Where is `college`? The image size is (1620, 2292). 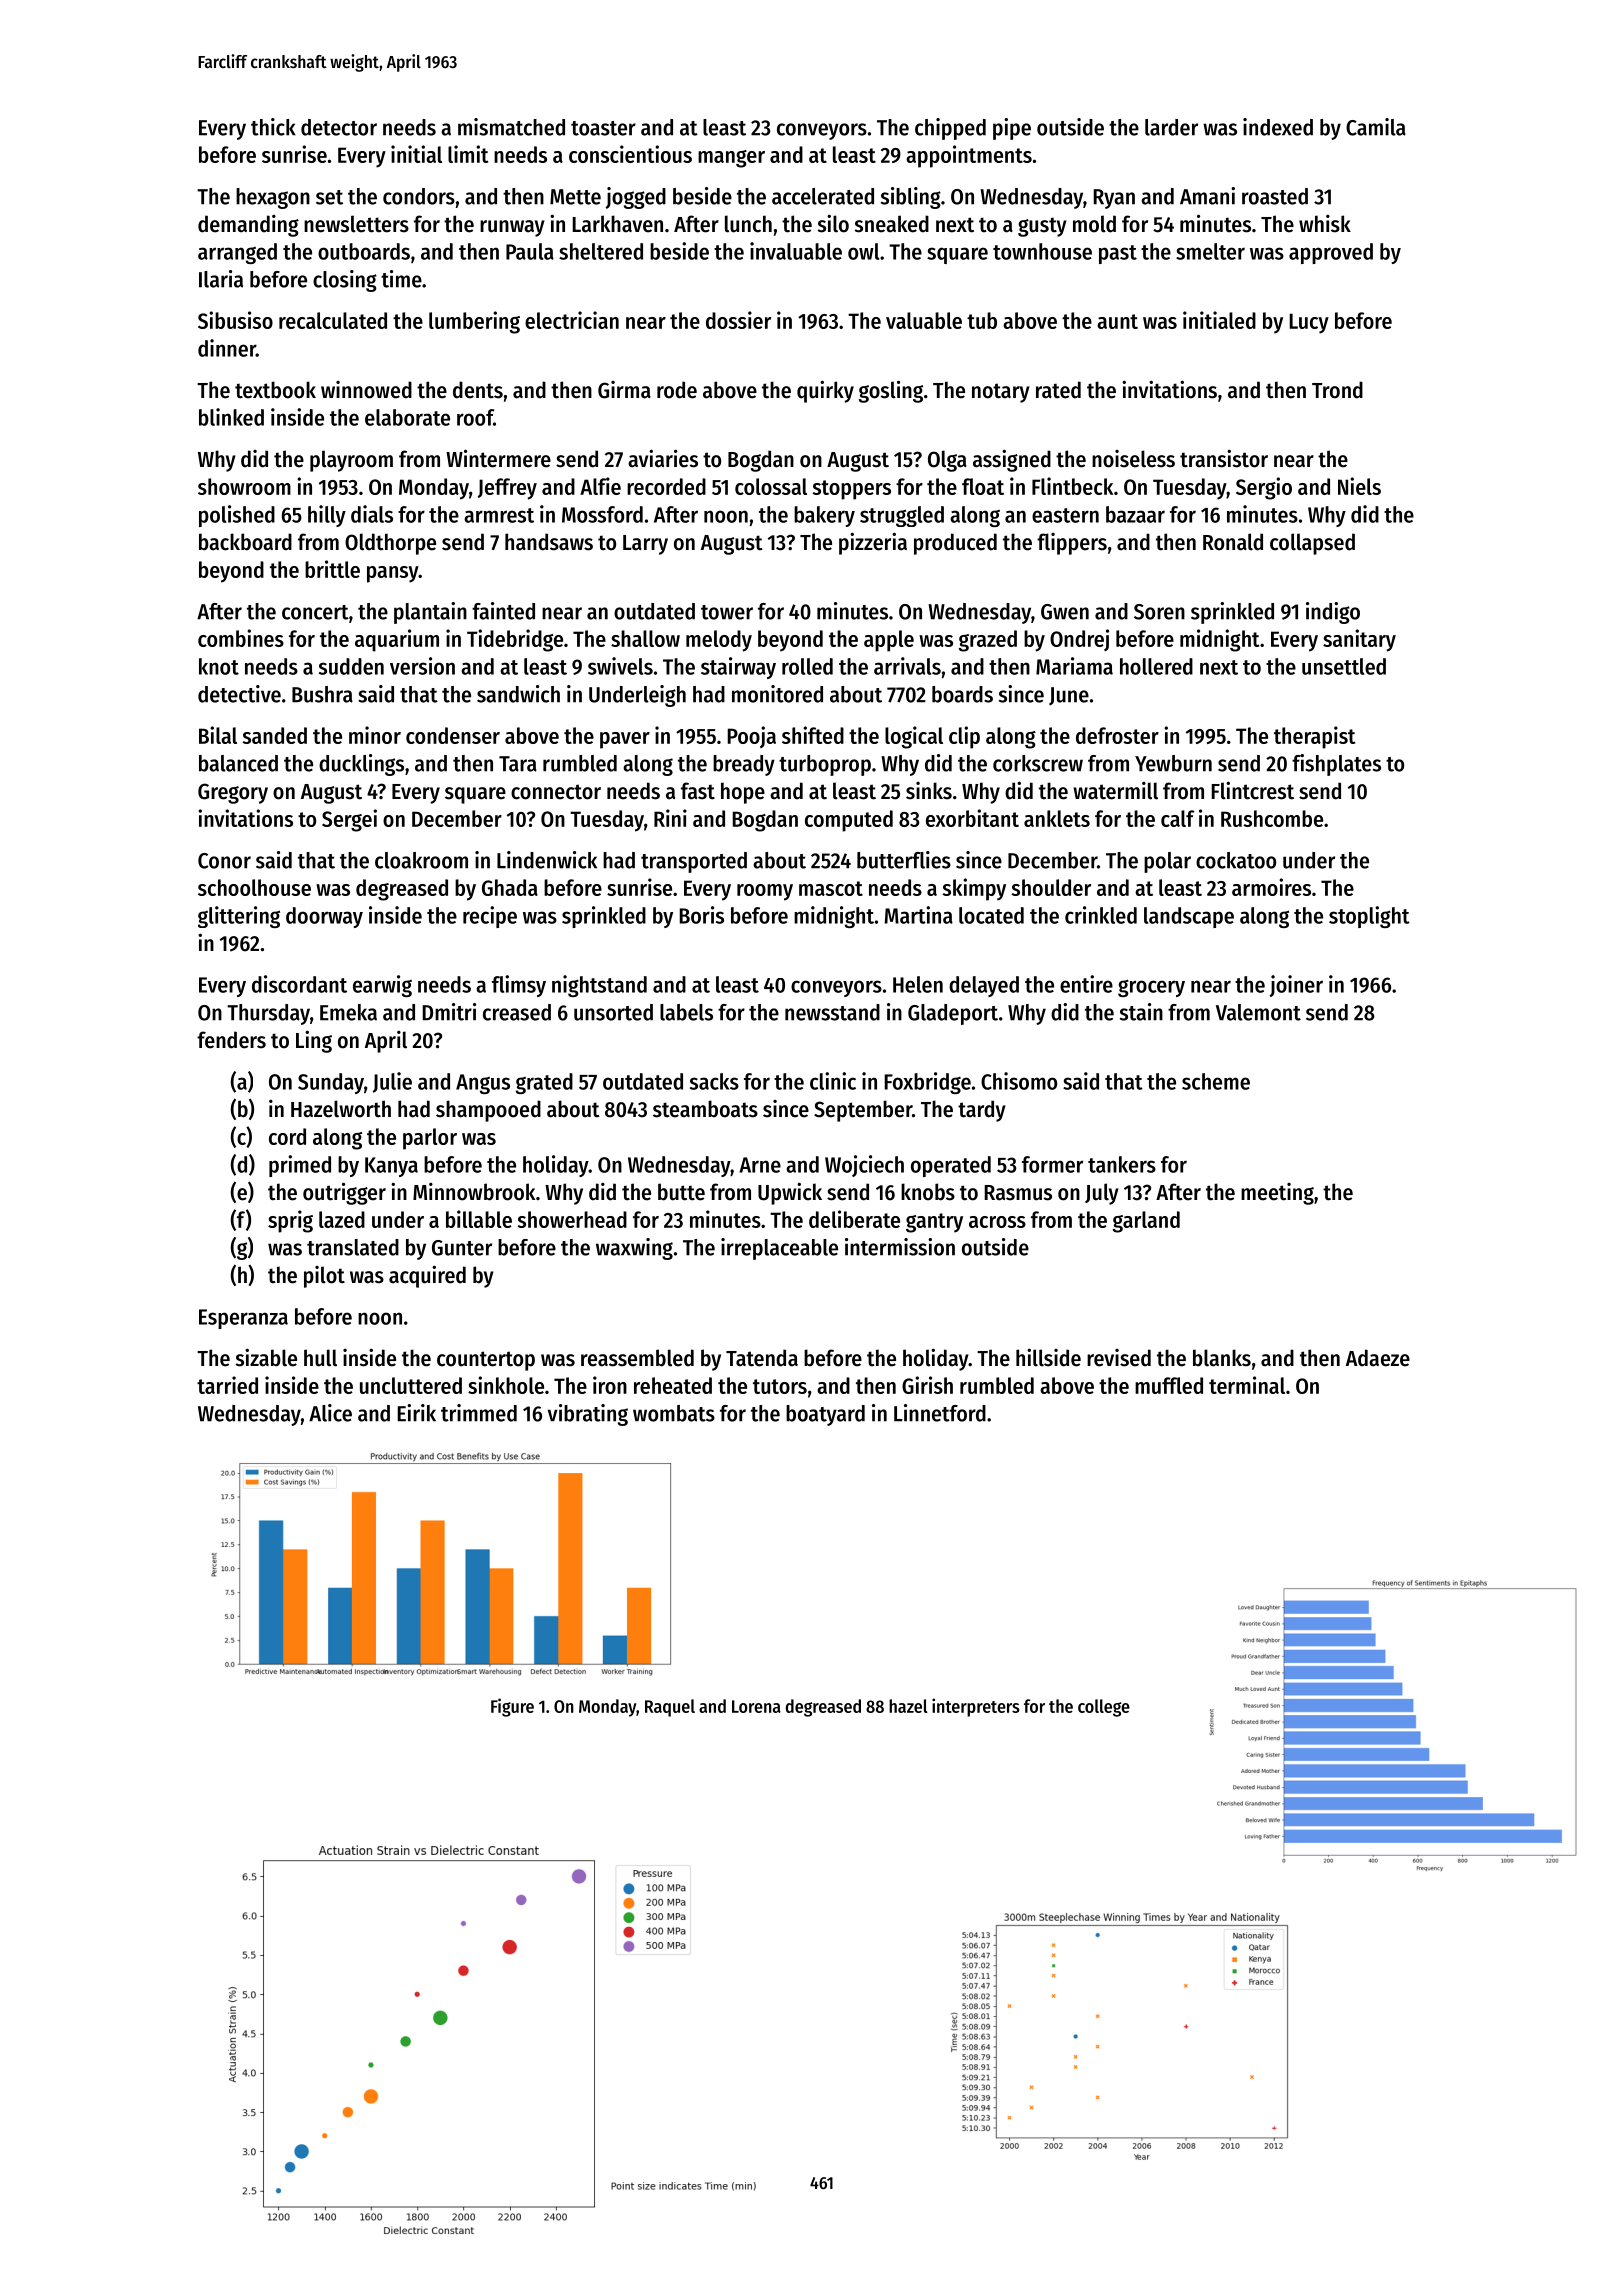
college is located at coordinates (1104, 1708).
